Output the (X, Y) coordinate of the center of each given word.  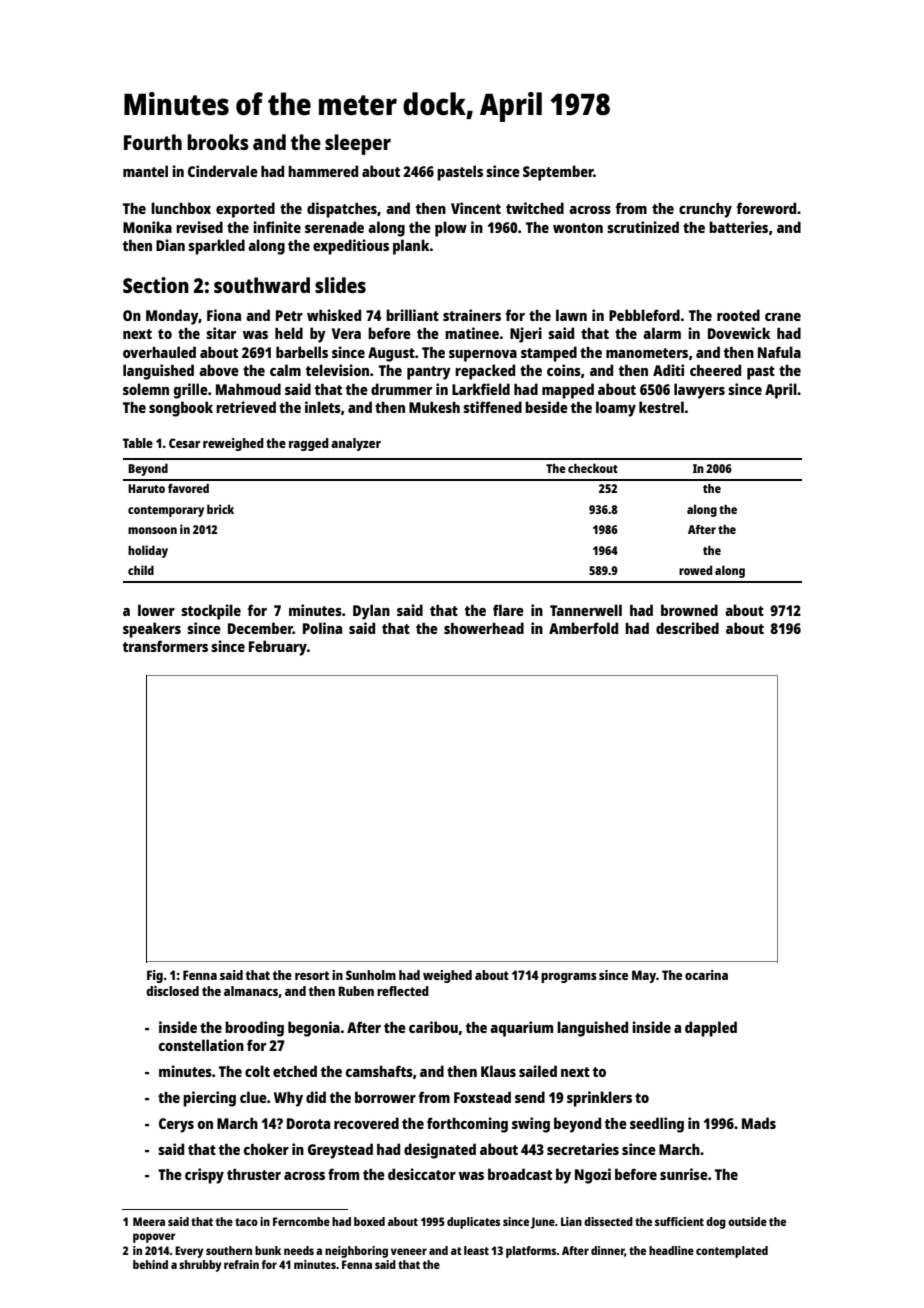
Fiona (224, 315)
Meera (149, 1221)
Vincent (476, 208)
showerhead (484, 628)
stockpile (211, 612)
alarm (662, 333)
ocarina (706, 975)
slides (340, 285)
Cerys (176, 1125)
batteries (738, 227)
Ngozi (593, 1176)
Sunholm (371, 975)
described (687, 628)
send (530, 1097)
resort (312, 975)
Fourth (153, 142)
